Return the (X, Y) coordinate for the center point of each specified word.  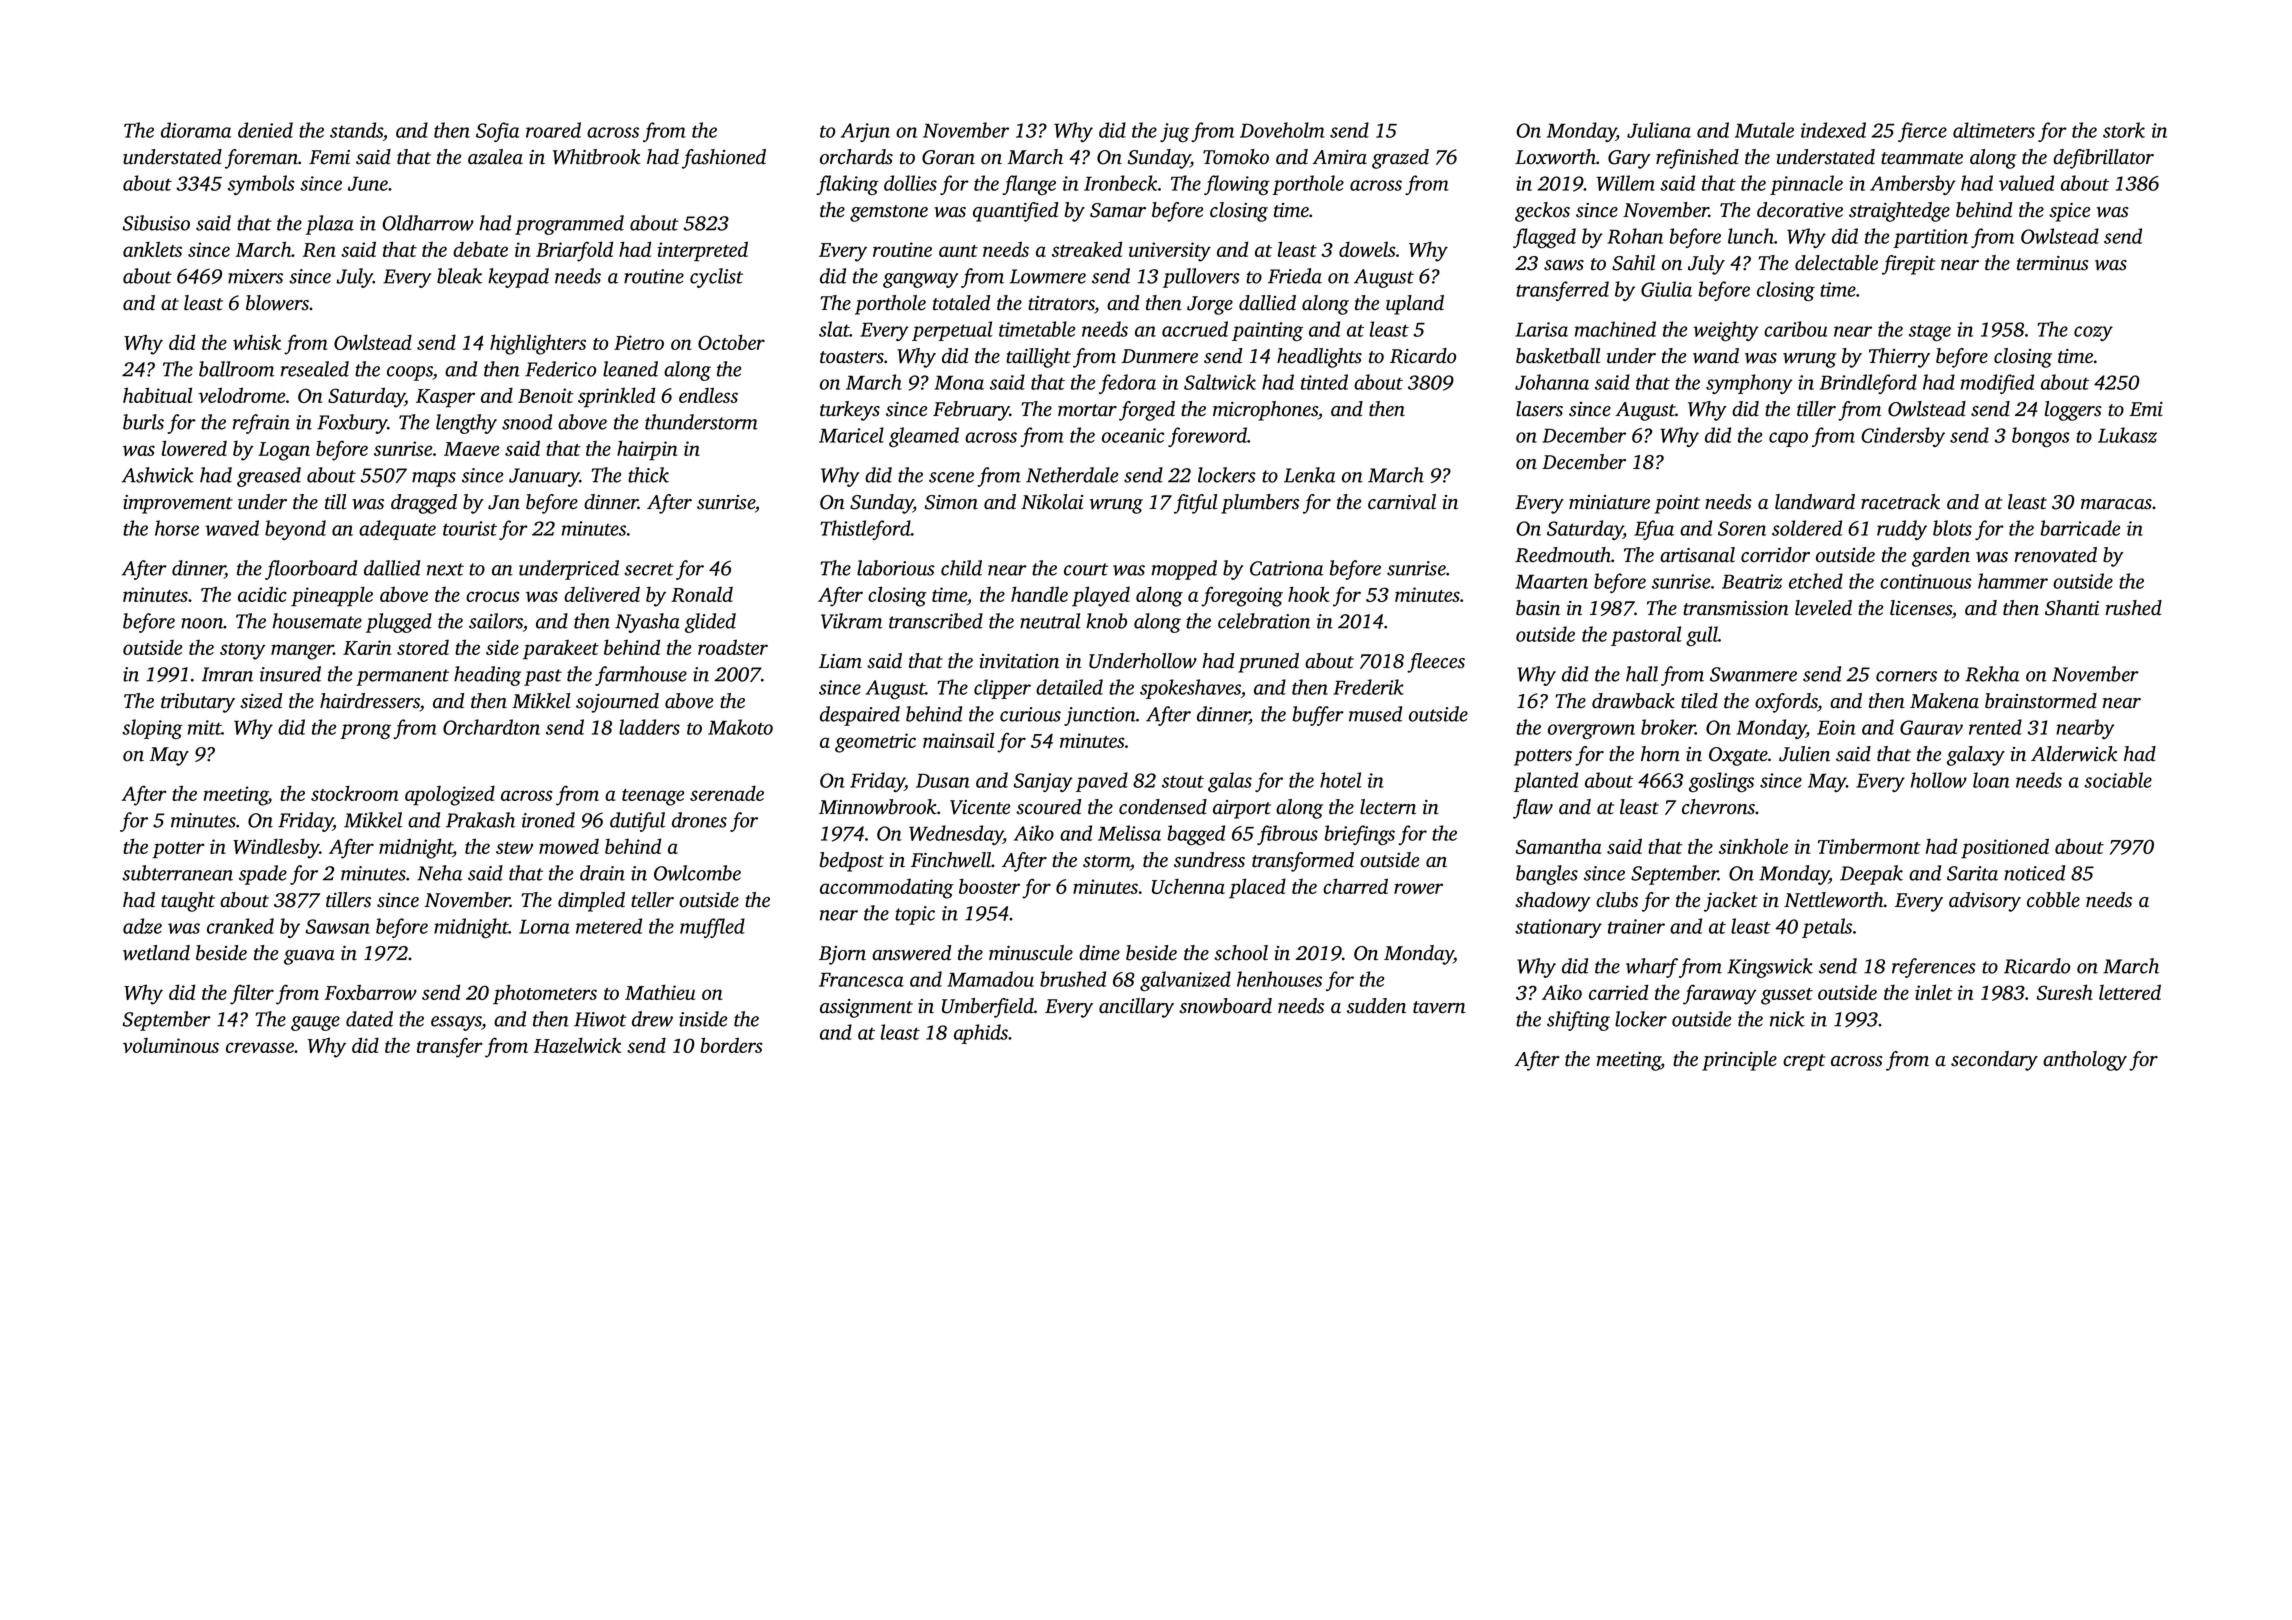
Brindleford (1868, 384)
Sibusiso (156, 223)
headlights (1319, 358)
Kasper (445, 398)
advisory (1985, 902)
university (1170, 252)
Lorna (544, 926)
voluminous (171, 1045)
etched (1816, 581)
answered (911, 953)
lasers (1539, 409)
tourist (470, 528)
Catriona (1286, 568)
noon (202, 623)
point (1677, 504)
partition (1930, 238)
